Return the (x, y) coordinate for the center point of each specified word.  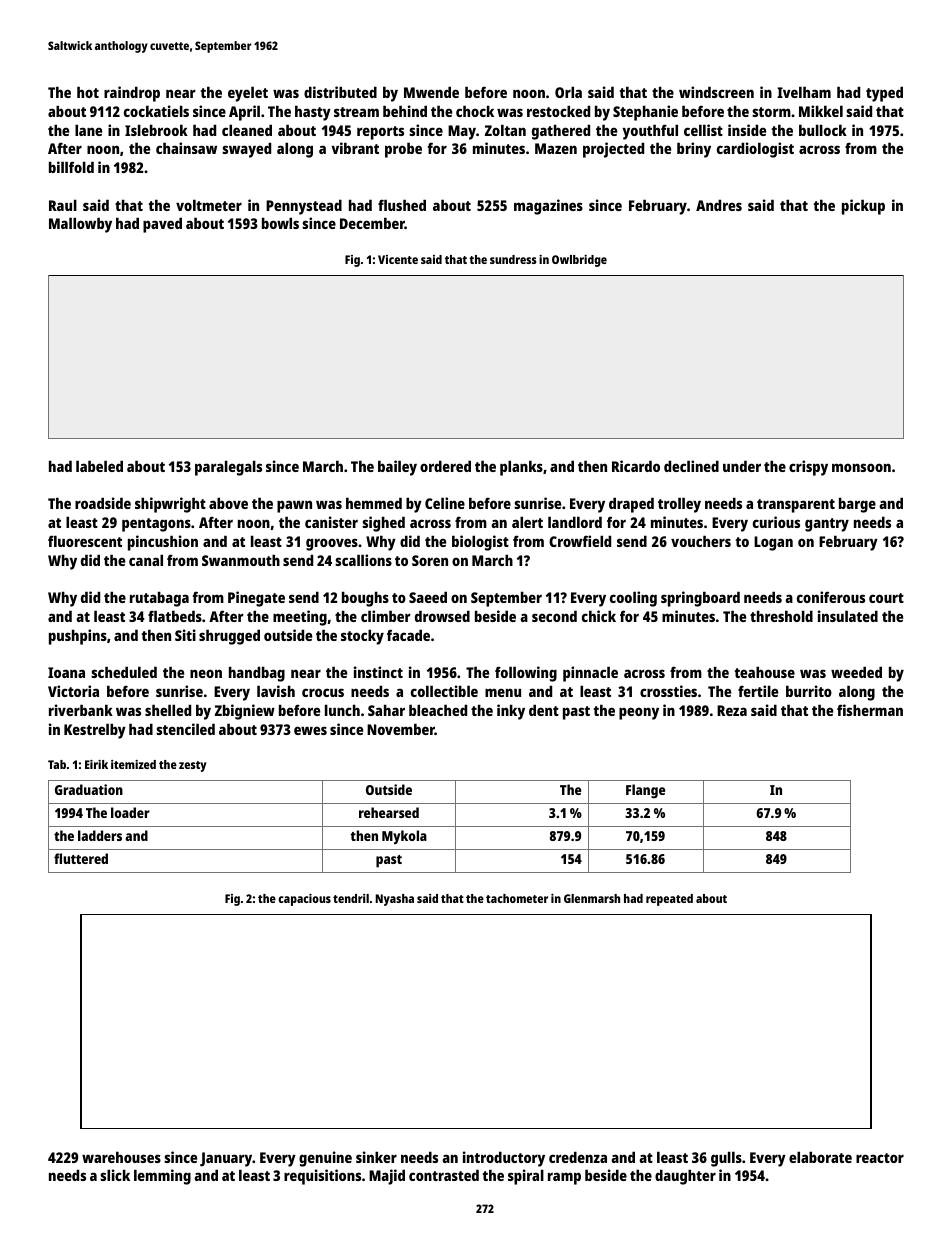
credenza (578, 1157)
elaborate (820, 1157)
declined (691, 466)
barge (857, 505)
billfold (71, 167)
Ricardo (636, 466)
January (226, 1159)
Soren (430, 560)
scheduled (124, 672)
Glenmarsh (592, 898)
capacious (304, 900)
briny (694, 150)
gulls (726, 1159)
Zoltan (505, 130)
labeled (99, 466)
